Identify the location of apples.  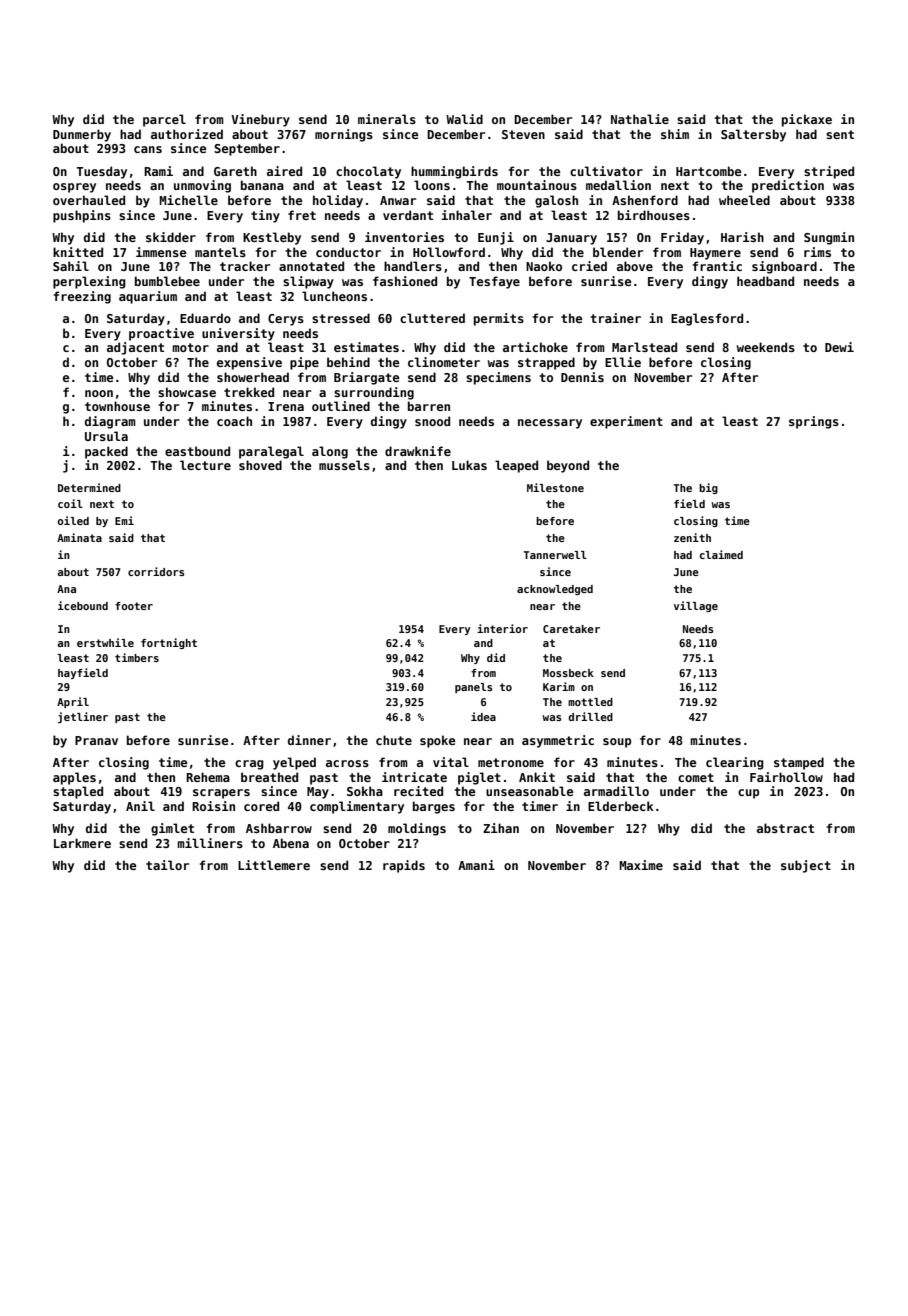
(74, 778).
